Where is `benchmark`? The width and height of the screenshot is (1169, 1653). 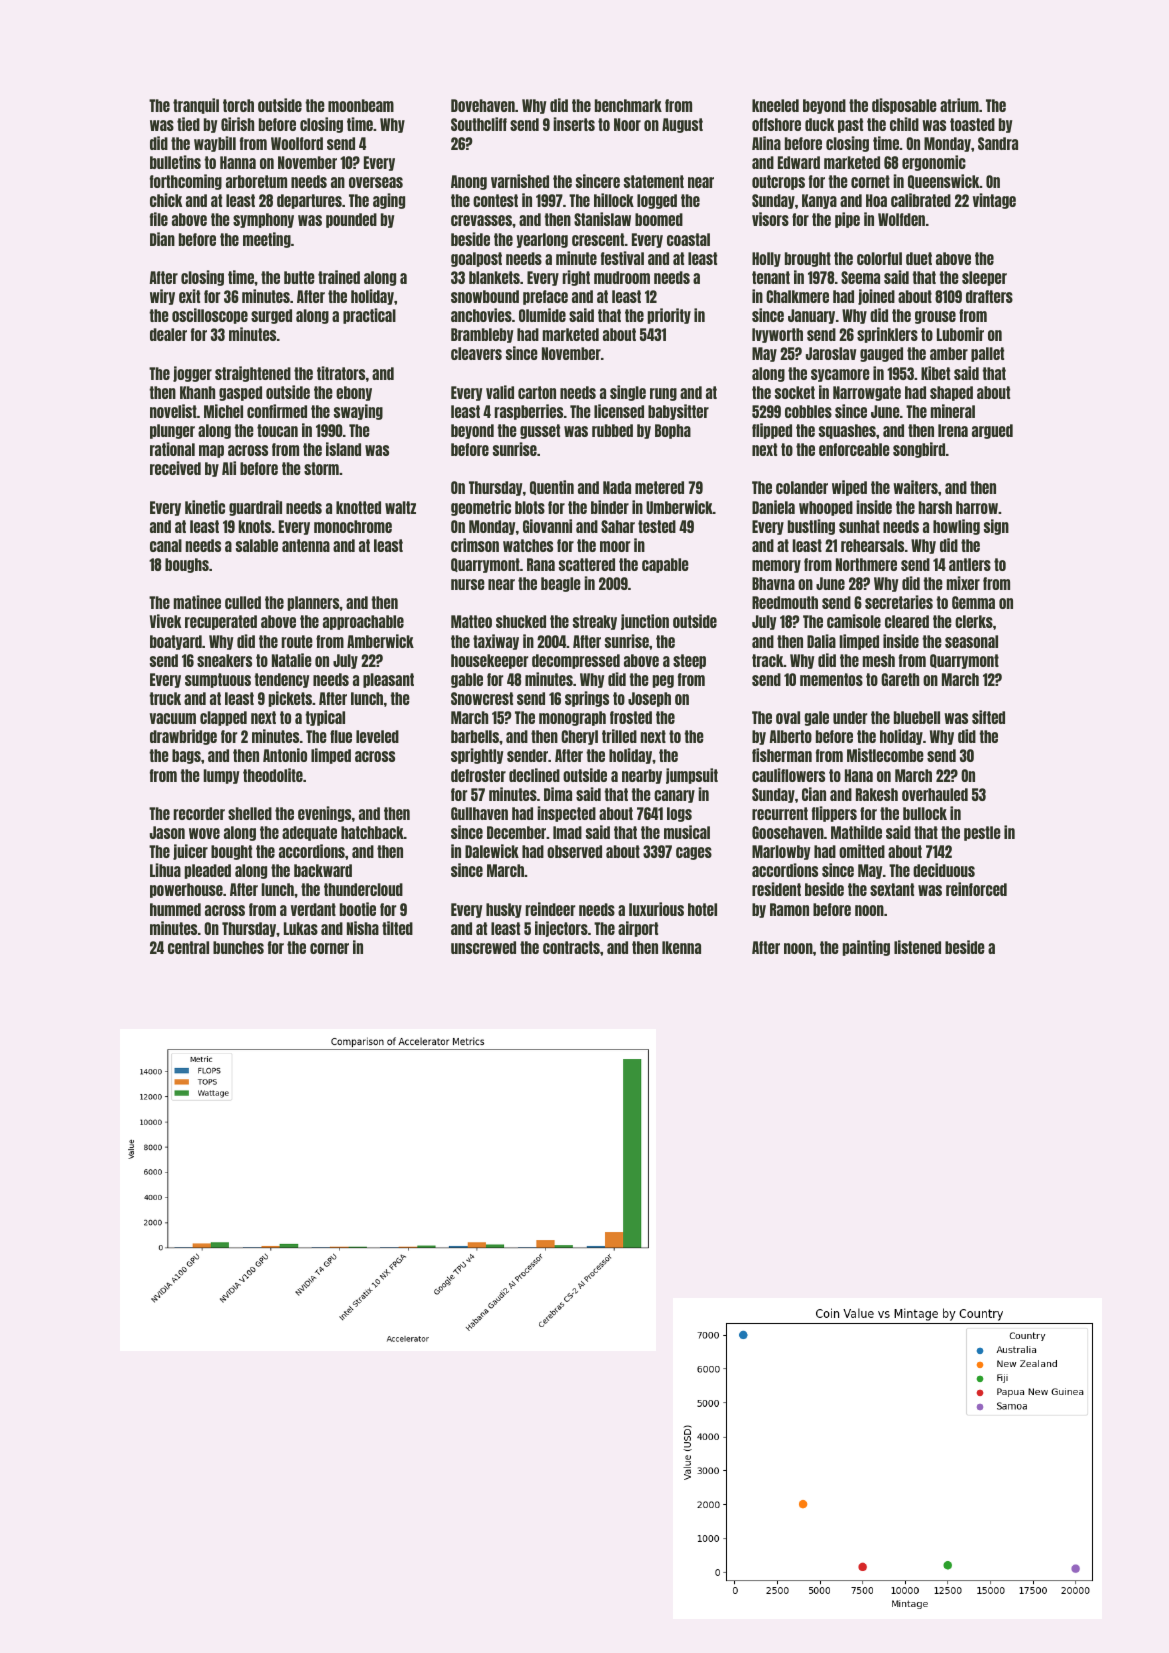
benchmark is located at coordinates (628, 105).
